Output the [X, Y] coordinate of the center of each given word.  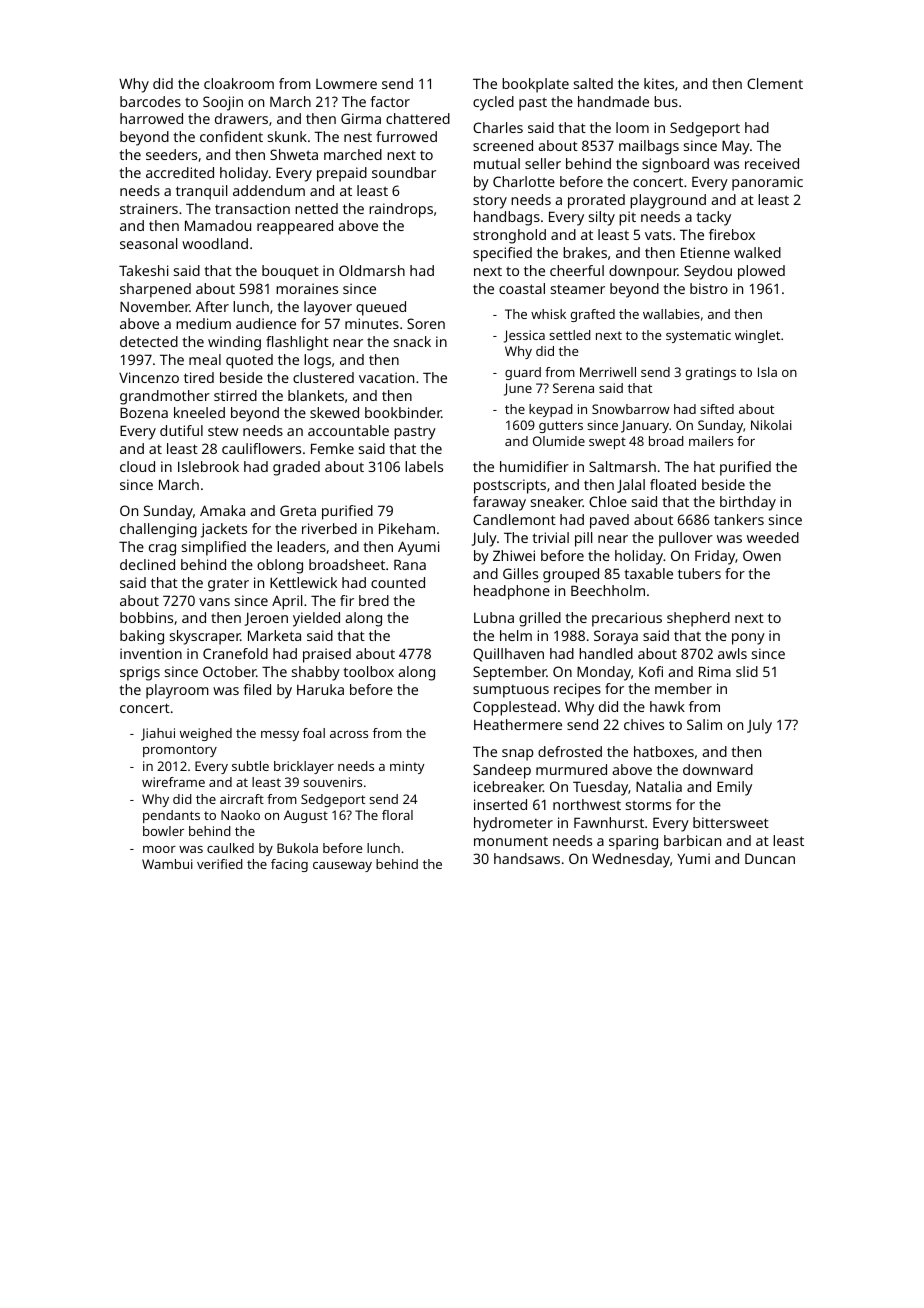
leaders [301, 546]
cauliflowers [261, 448]
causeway [342, 867]
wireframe [173, 782]
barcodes [150, 101]
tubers [699, 573]
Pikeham [407, 528]
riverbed [329, 528]
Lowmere [346, 84]
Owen [762, 555]
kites [659, 83]
